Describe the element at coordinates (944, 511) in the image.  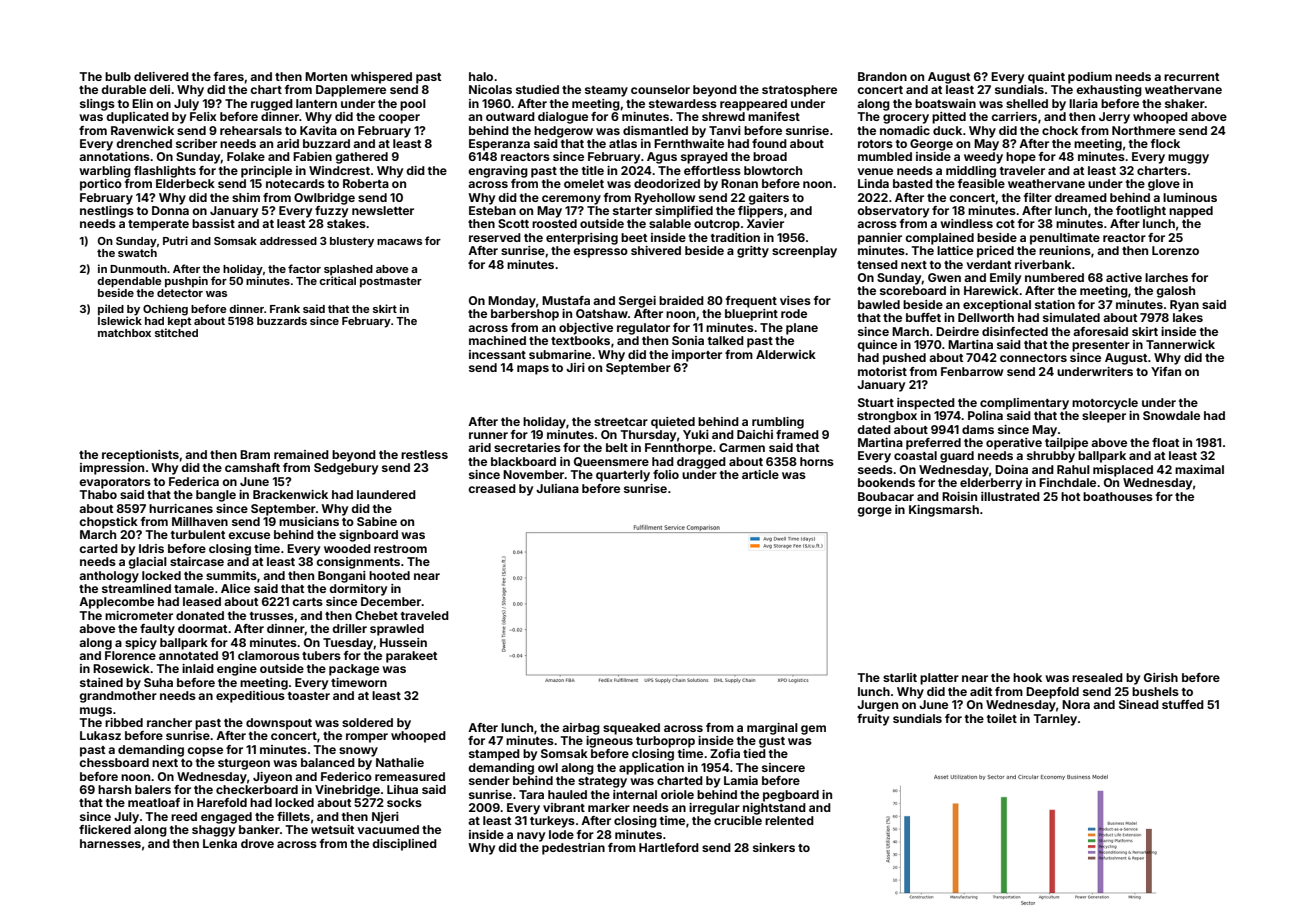
I see `Kingsmarsh` at that location.
